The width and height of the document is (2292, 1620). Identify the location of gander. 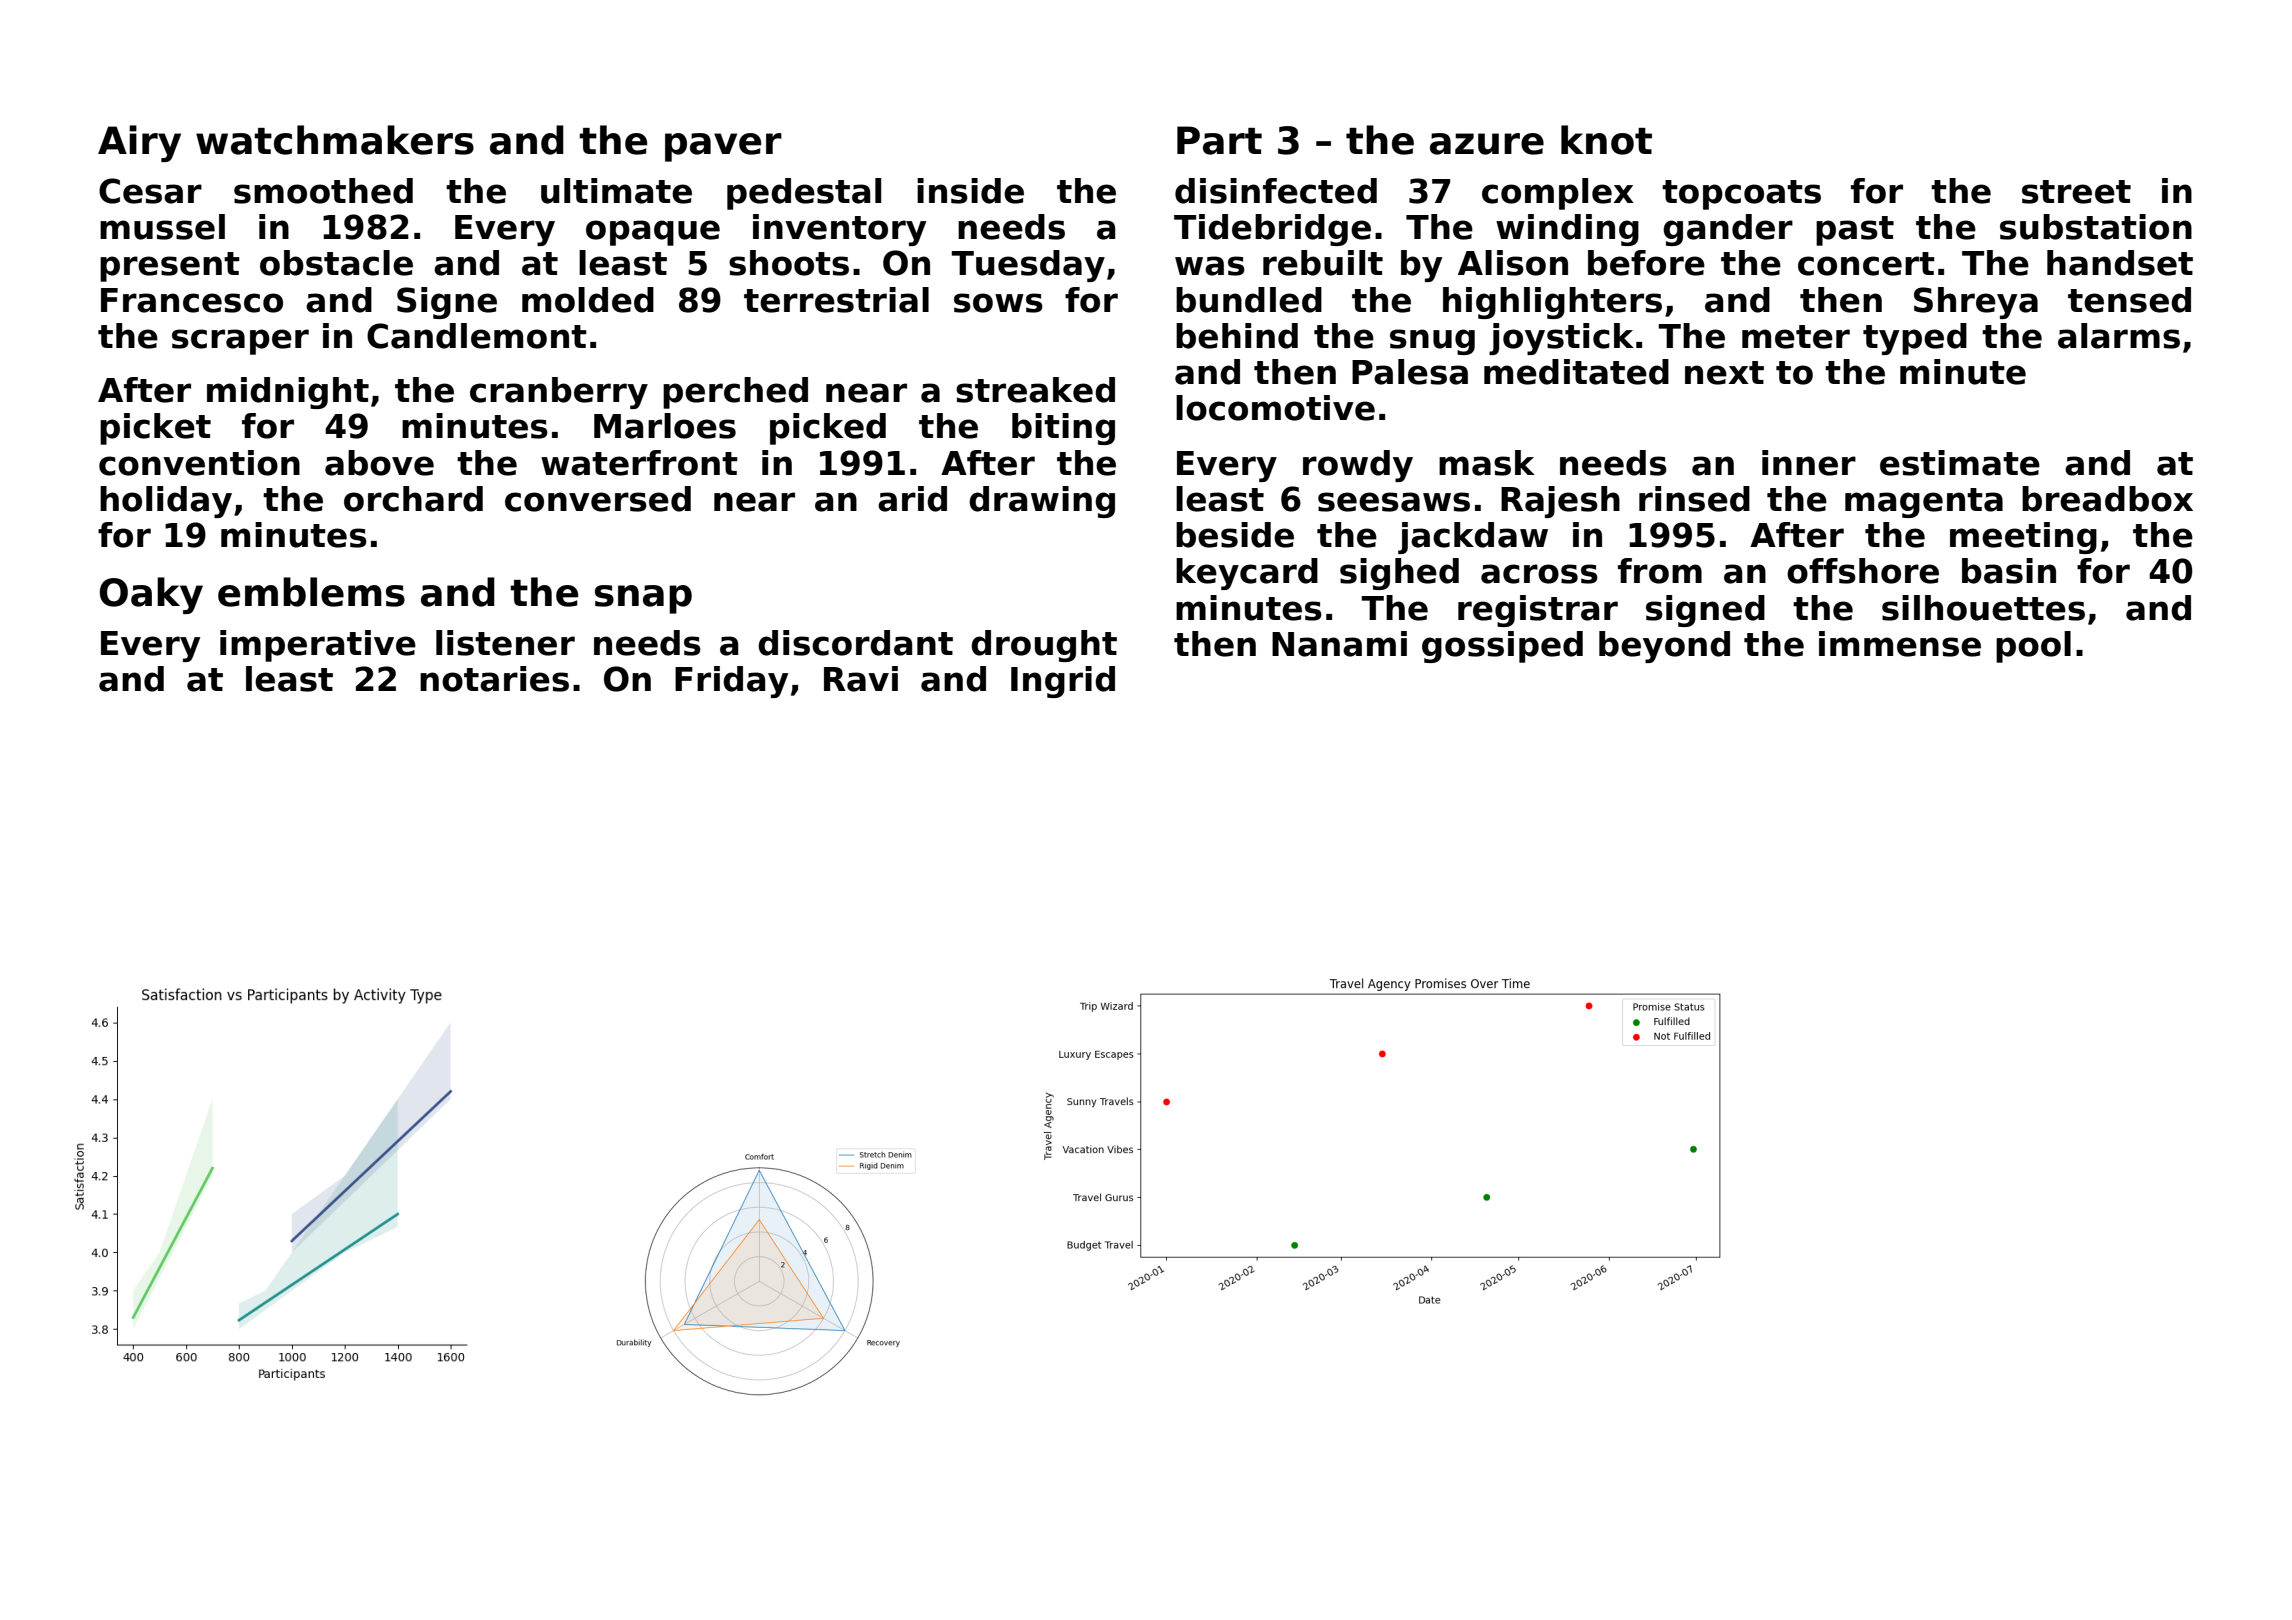
(1728, 230).
